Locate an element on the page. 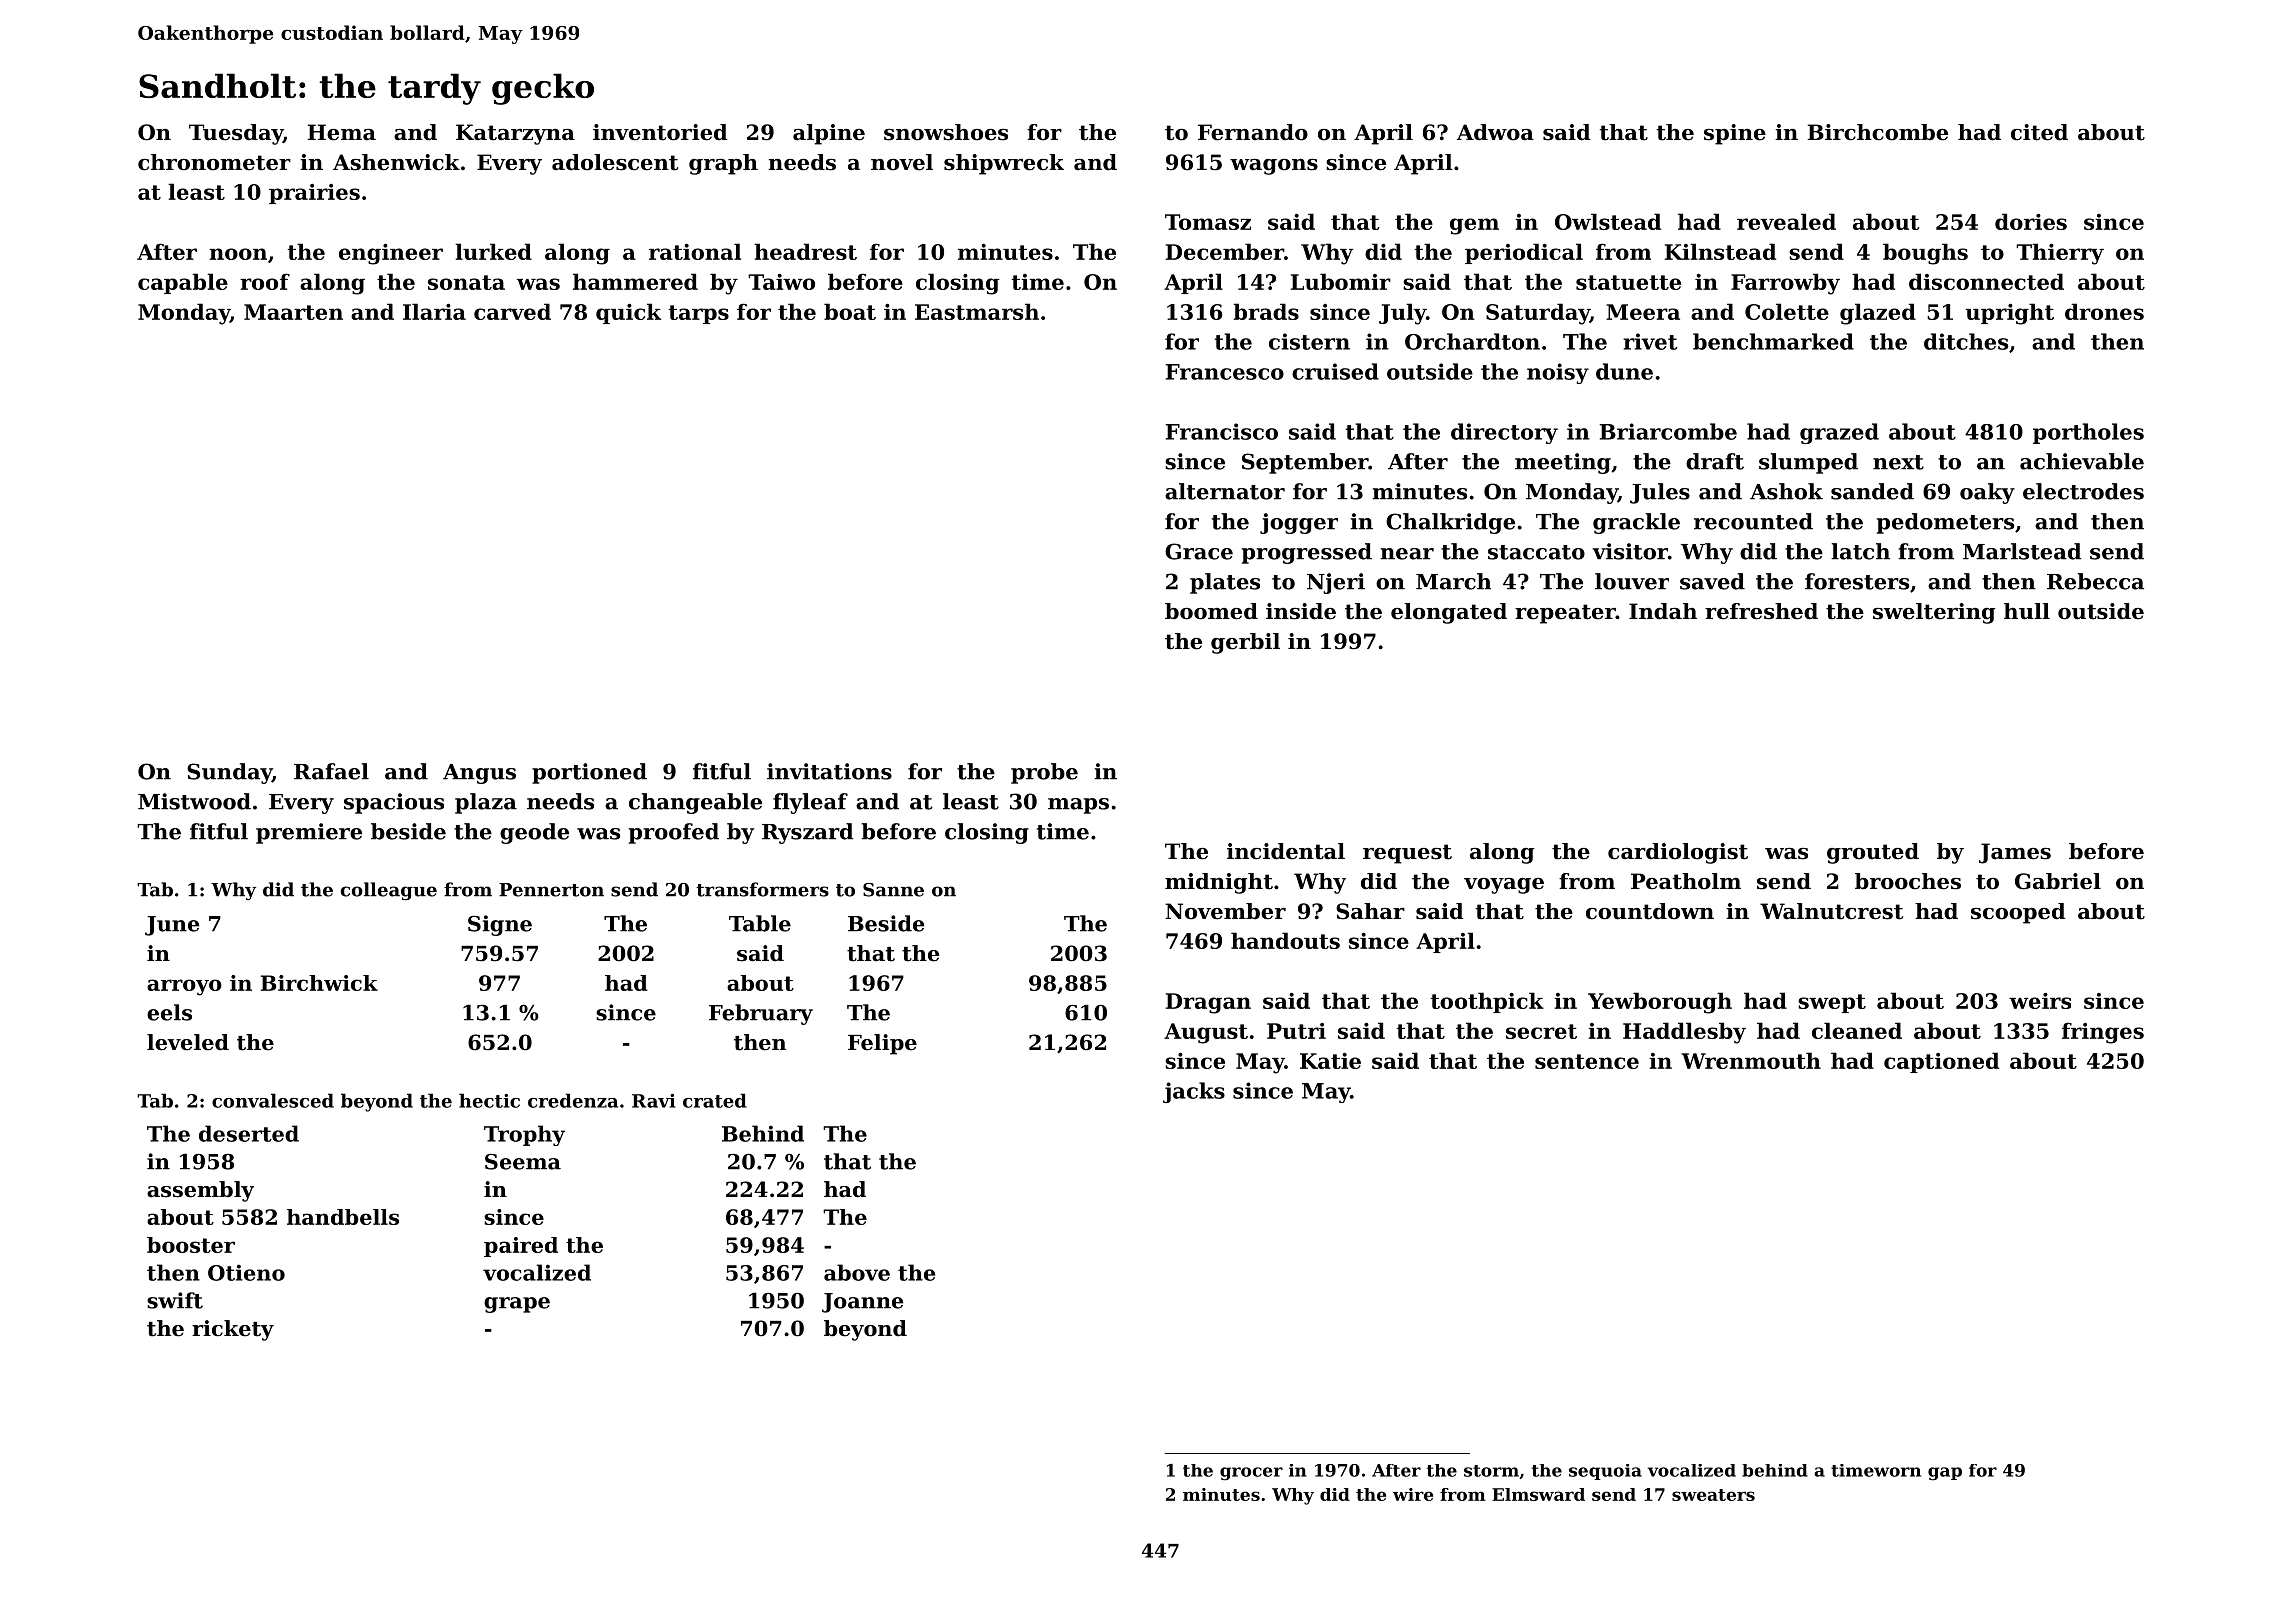  rickety is located at coordinates (233, 1330).
